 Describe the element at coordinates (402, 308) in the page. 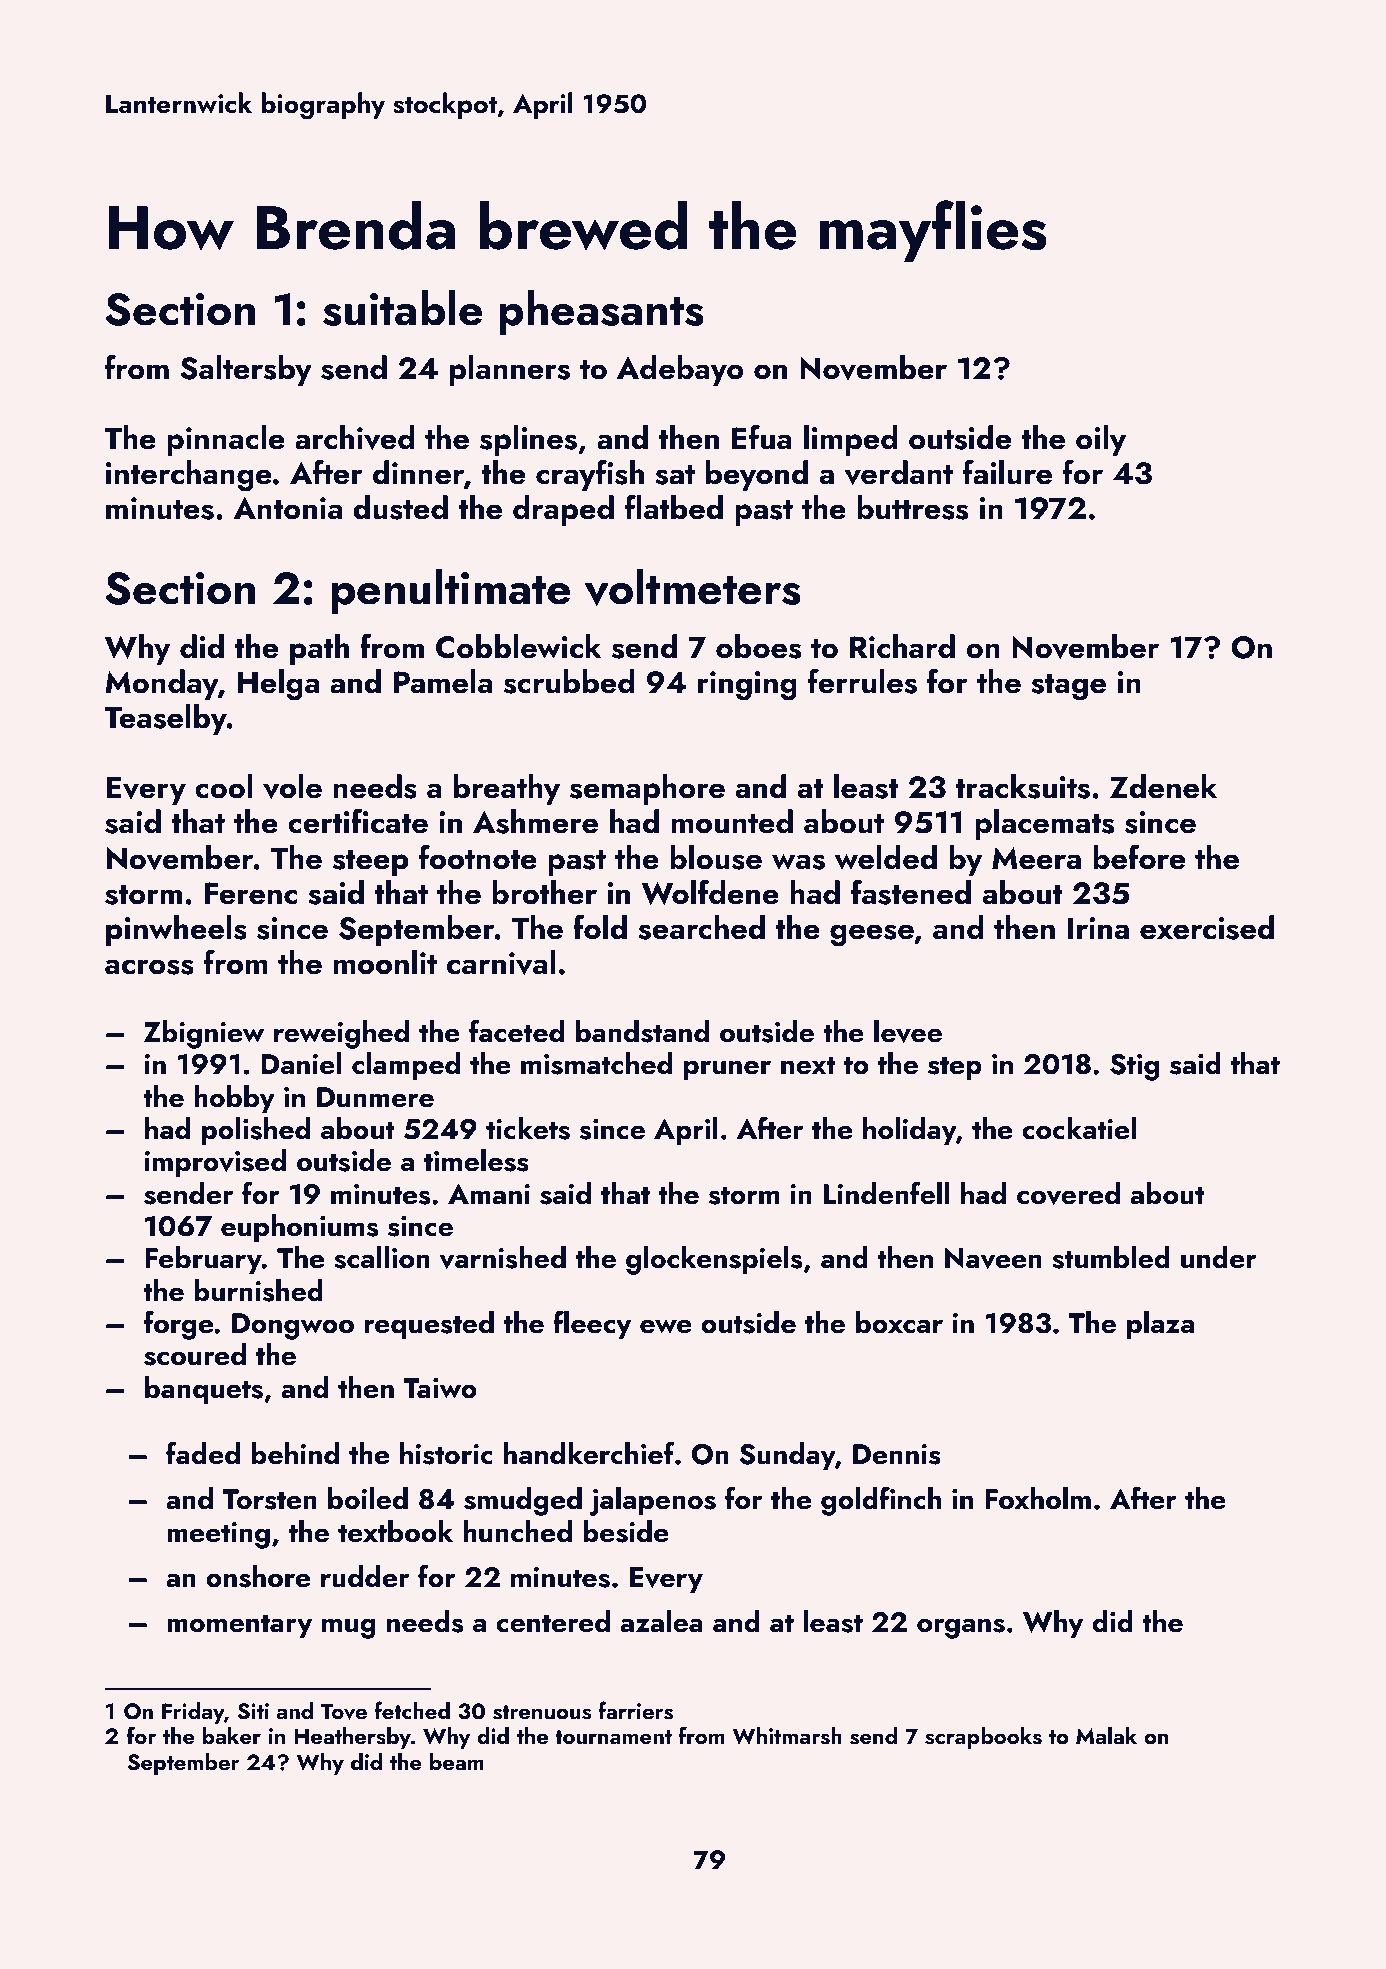

I see `suitable` at that location.
